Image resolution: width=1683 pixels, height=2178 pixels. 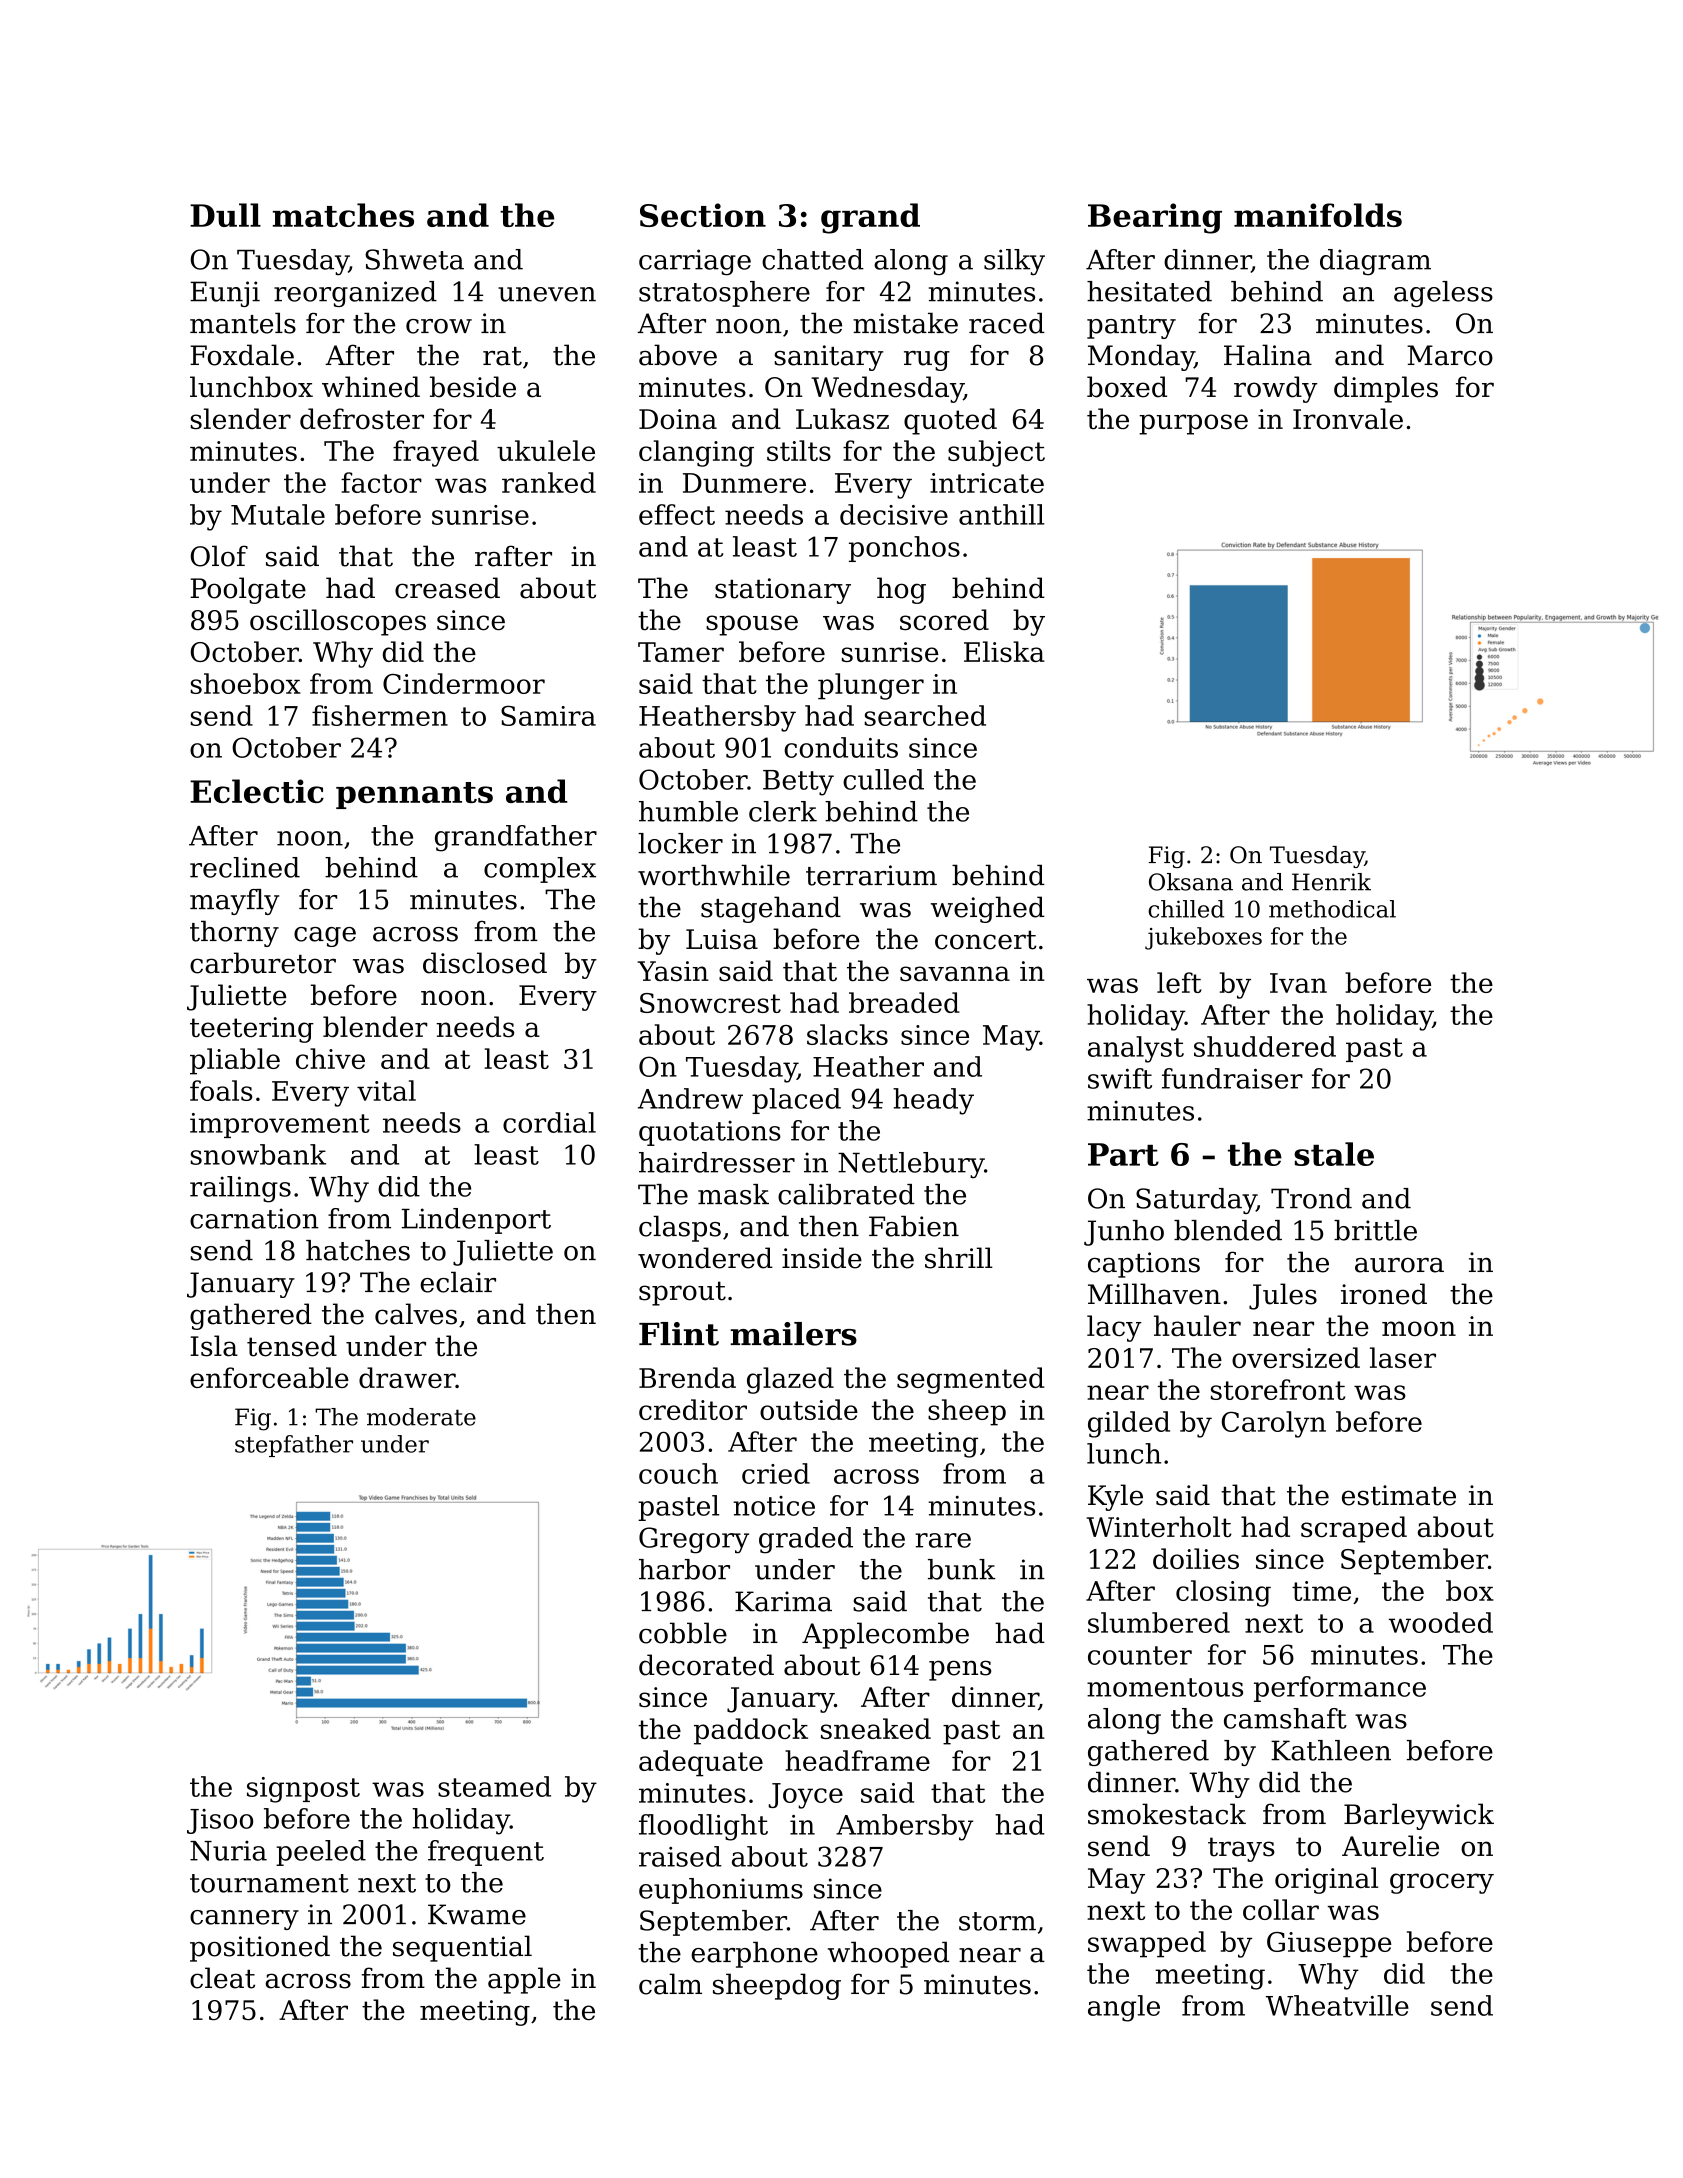 What do you see at coordinates (222, 1978) in the page?
I see `cleat` at bounding box center [222, 1978].
